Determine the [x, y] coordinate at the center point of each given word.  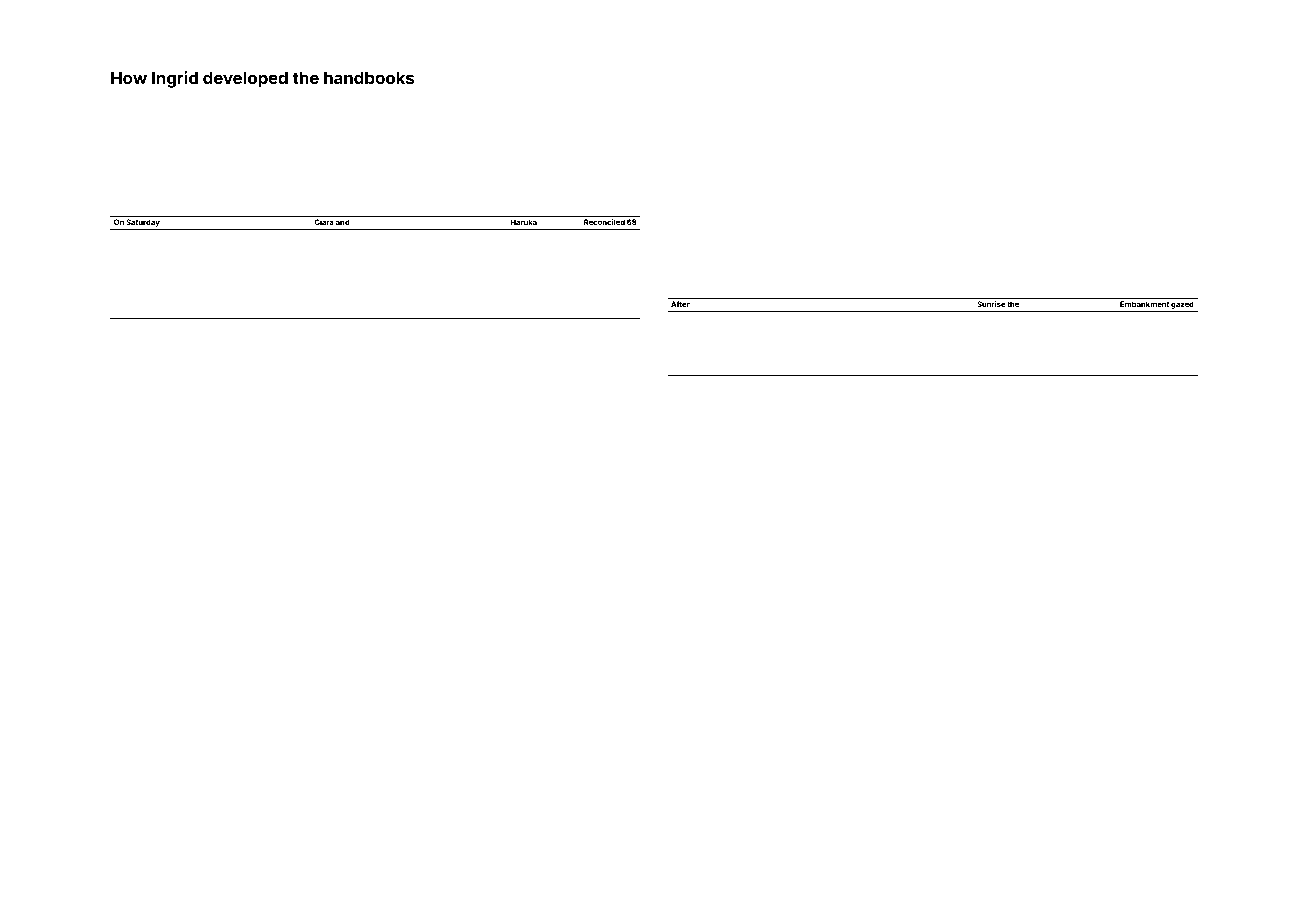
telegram [197, 100]
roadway [536, 100]
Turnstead [488, 330]
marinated [1130, 99]
